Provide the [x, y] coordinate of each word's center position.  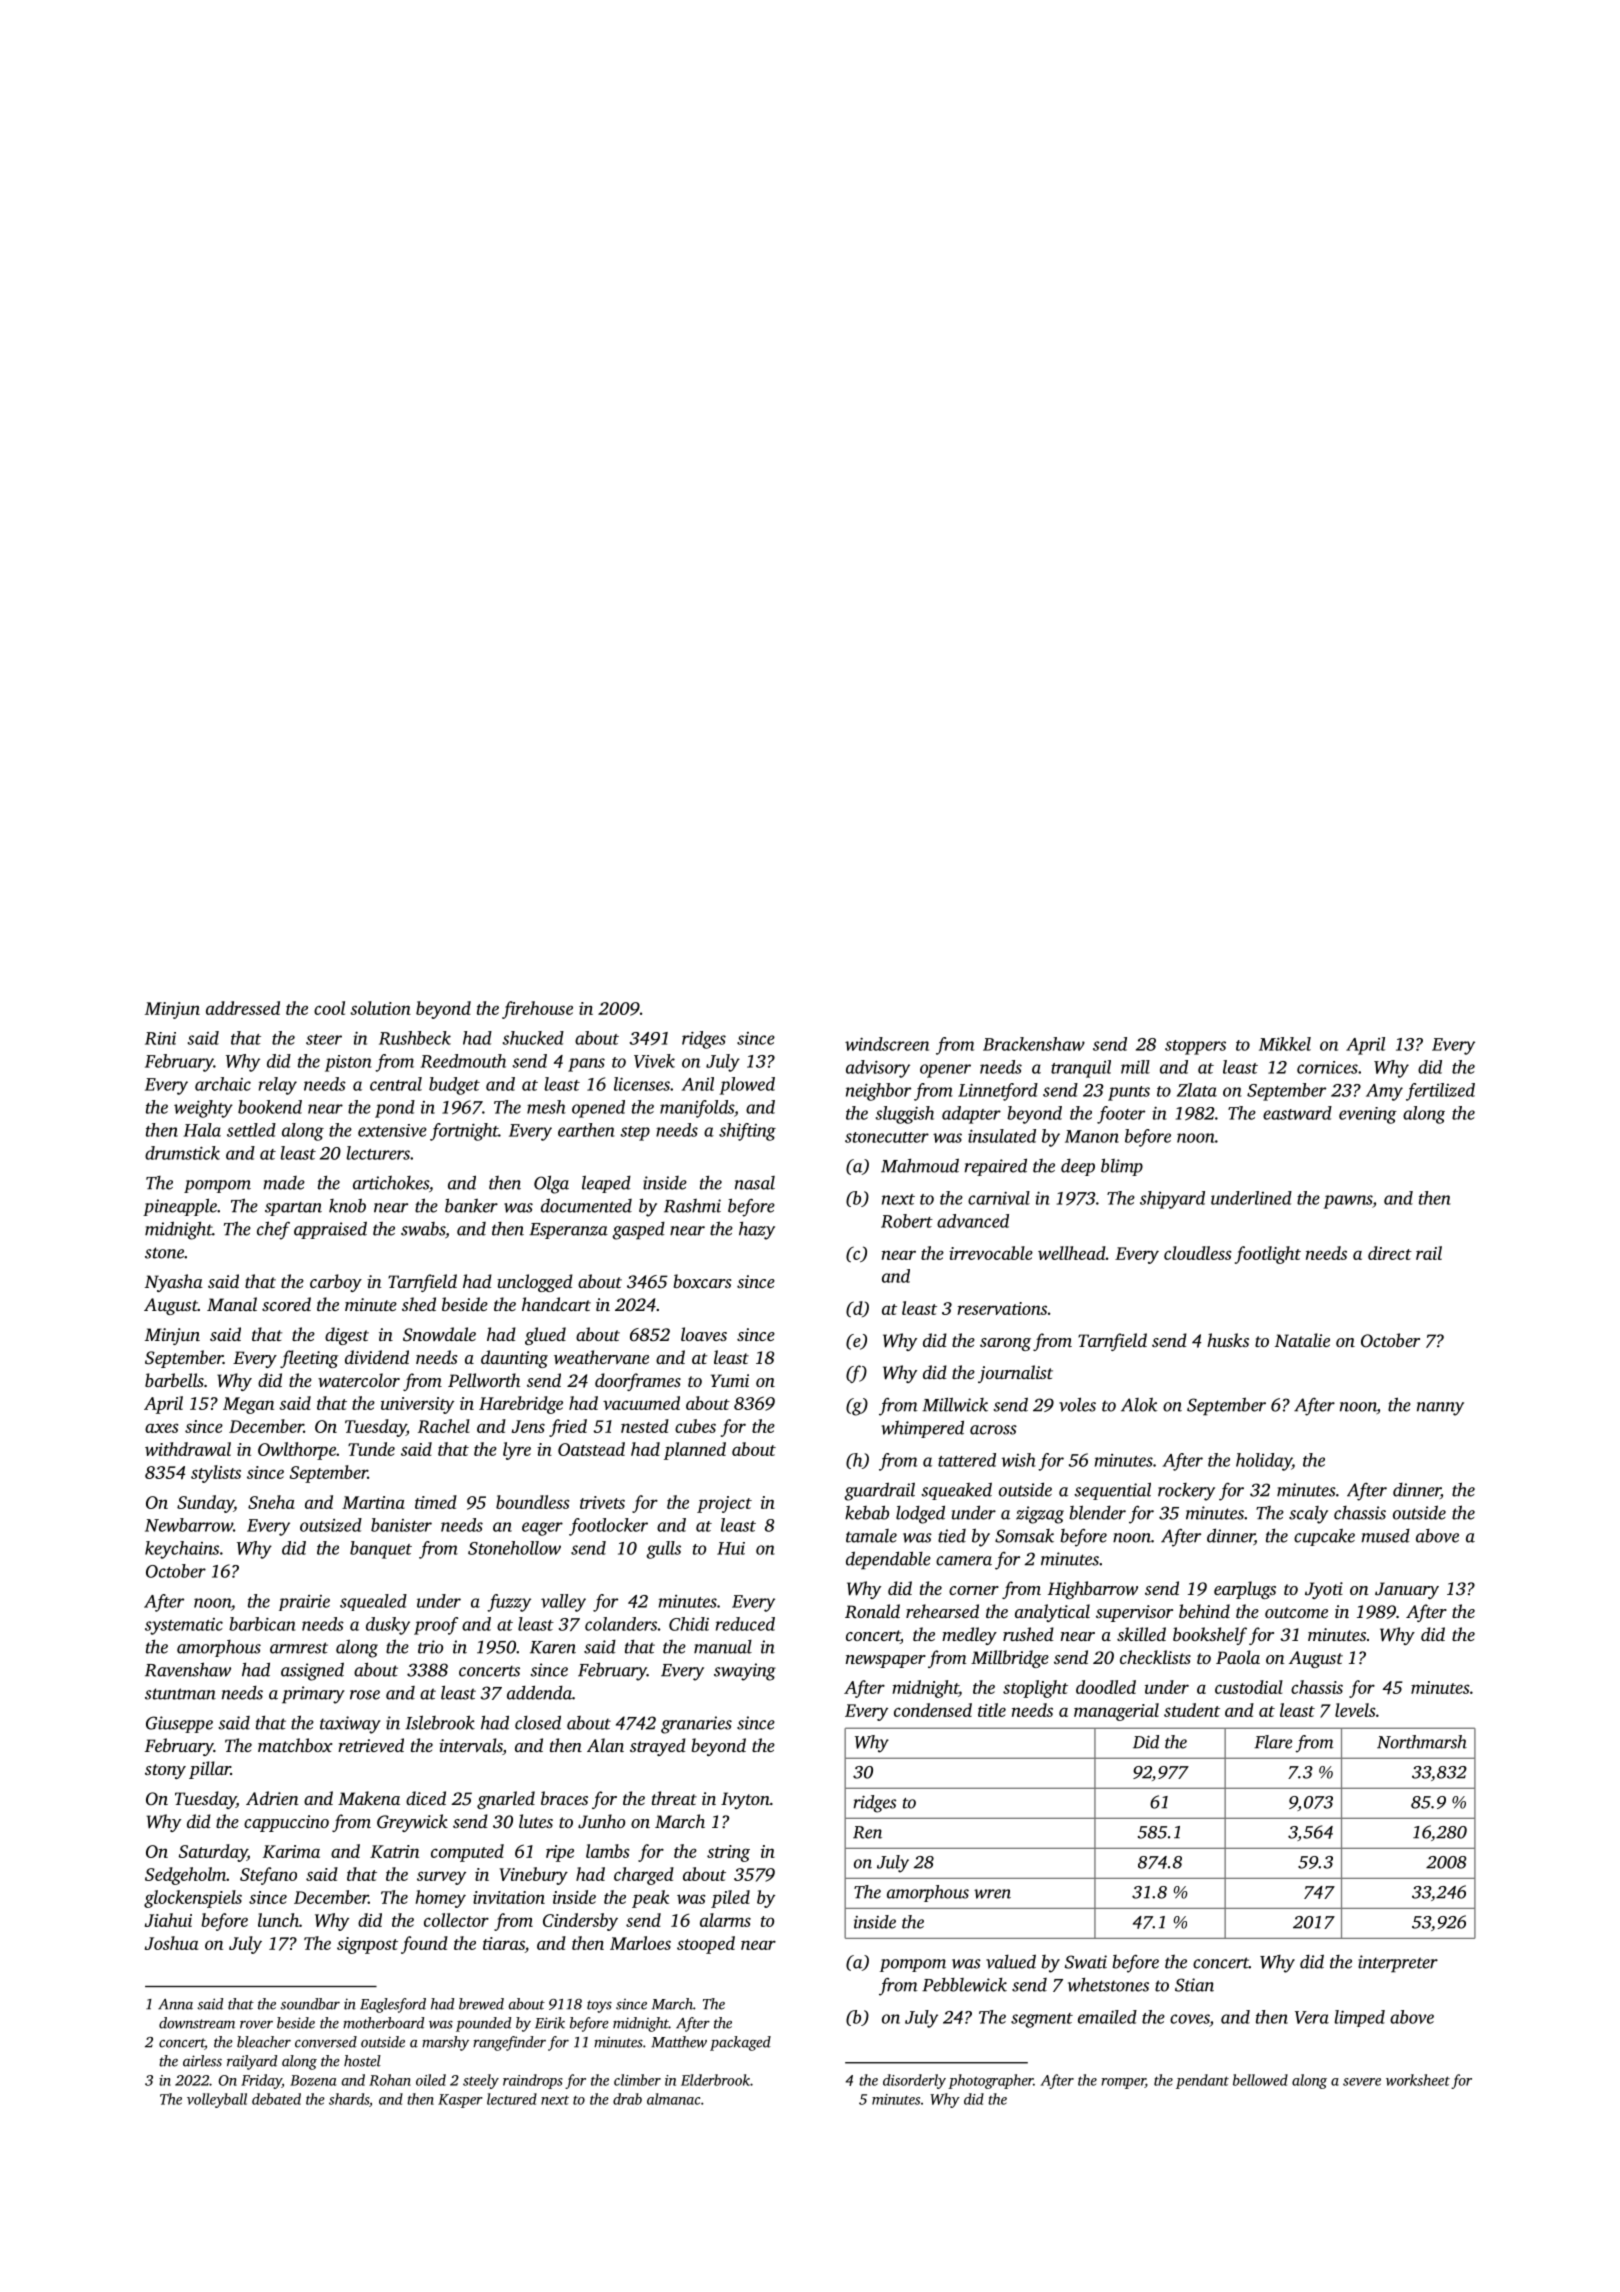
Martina [373, 1502]
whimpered [922, 1429]
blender [1097, 1512]
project [724, 1504]
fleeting [309, 1359]
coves [1190, 2019]
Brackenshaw [1034, 1044]
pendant [1202, 2081]
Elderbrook [715, 2080]
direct [1390, 1253]
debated [276, 2099]
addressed [243, 1008]
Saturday [213, 1853]
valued [1011, 1961]
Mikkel [1285, 1044]
